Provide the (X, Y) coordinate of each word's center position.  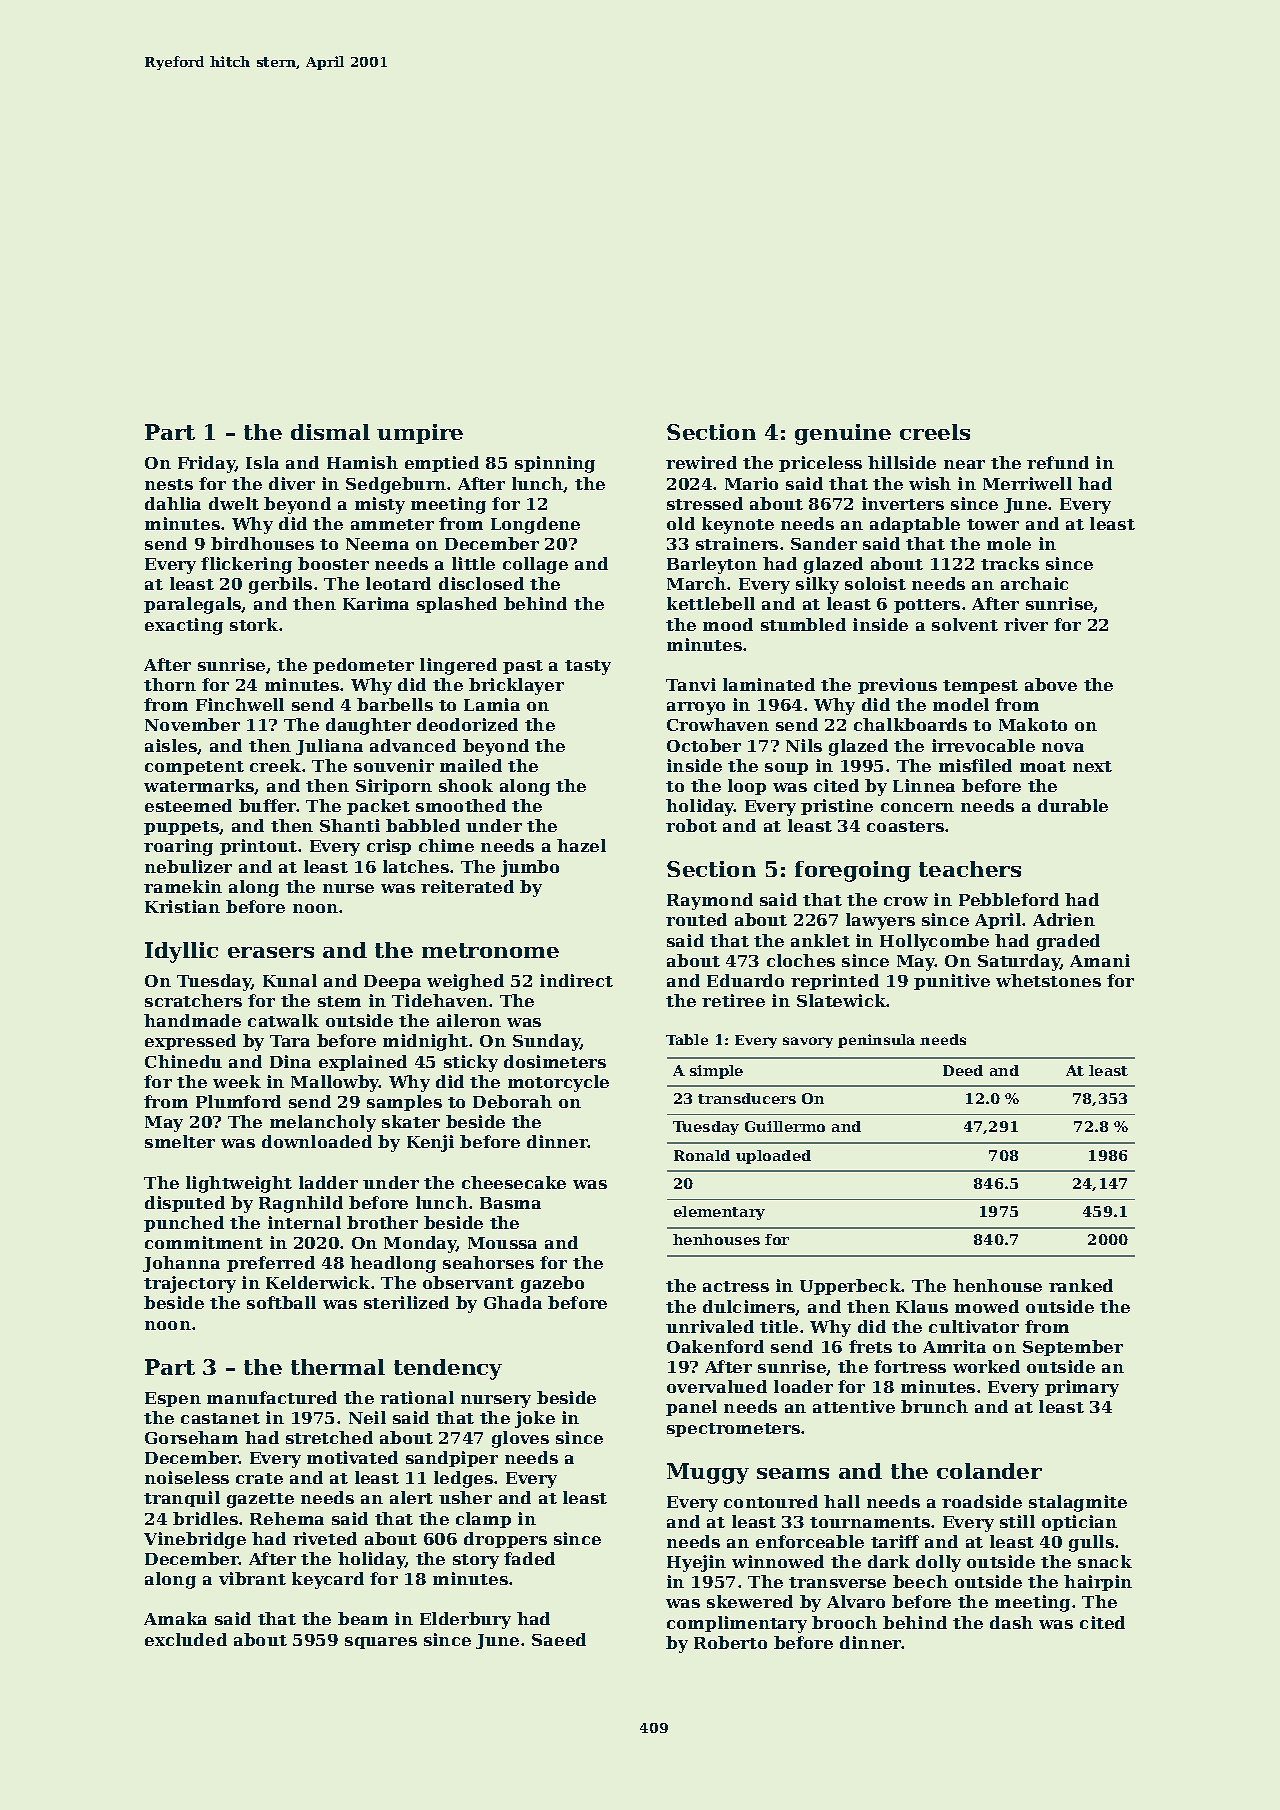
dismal (330, 432)
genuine (843, 434)
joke (535, 1419)
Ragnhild (301, 1204)
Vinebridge (195, 1540)
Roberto (730, 1642)
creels (935, 432)
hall (842, 1501)
